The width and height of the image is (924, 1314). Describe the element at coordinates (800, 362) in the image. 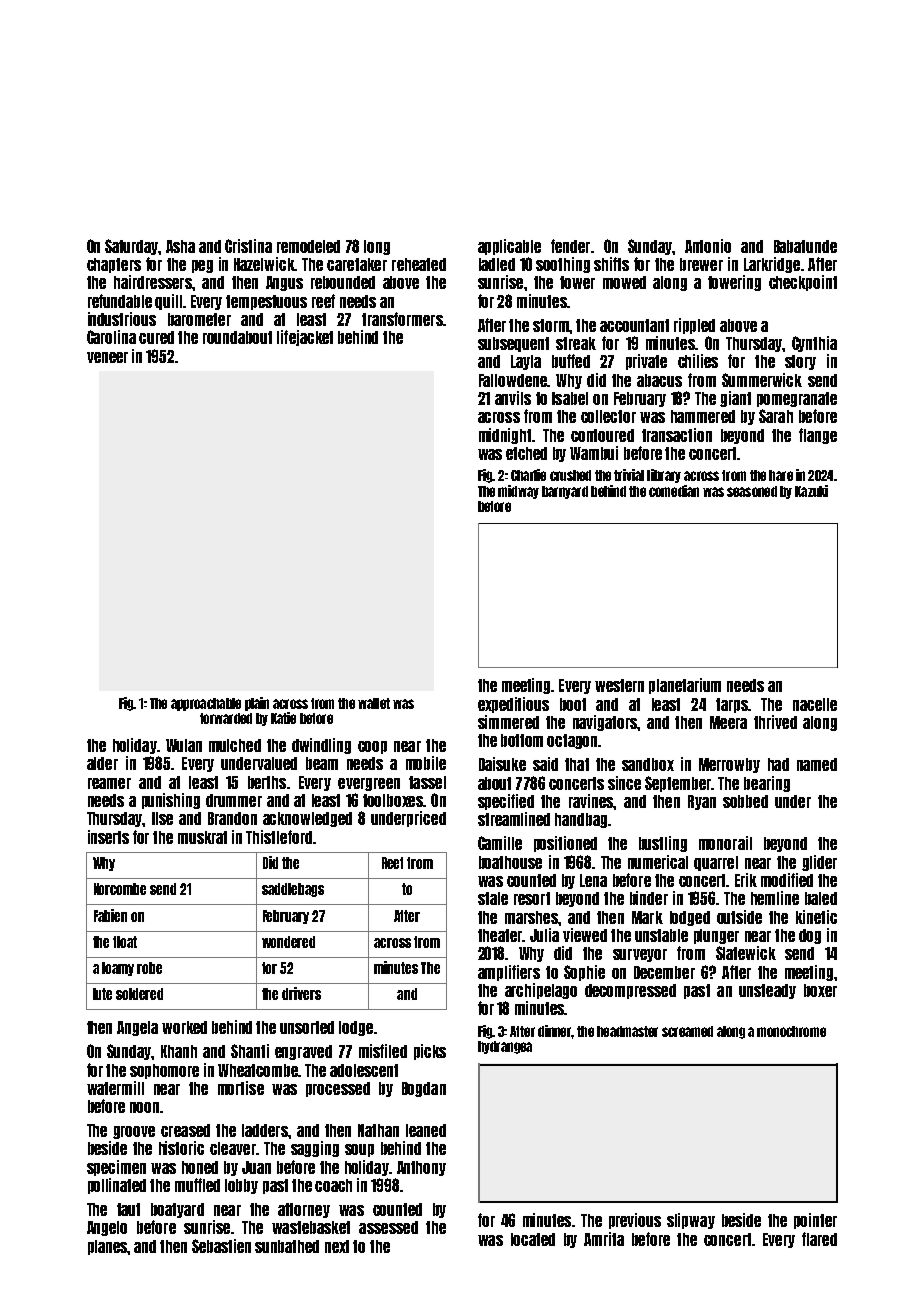

I see `story` at that location.
